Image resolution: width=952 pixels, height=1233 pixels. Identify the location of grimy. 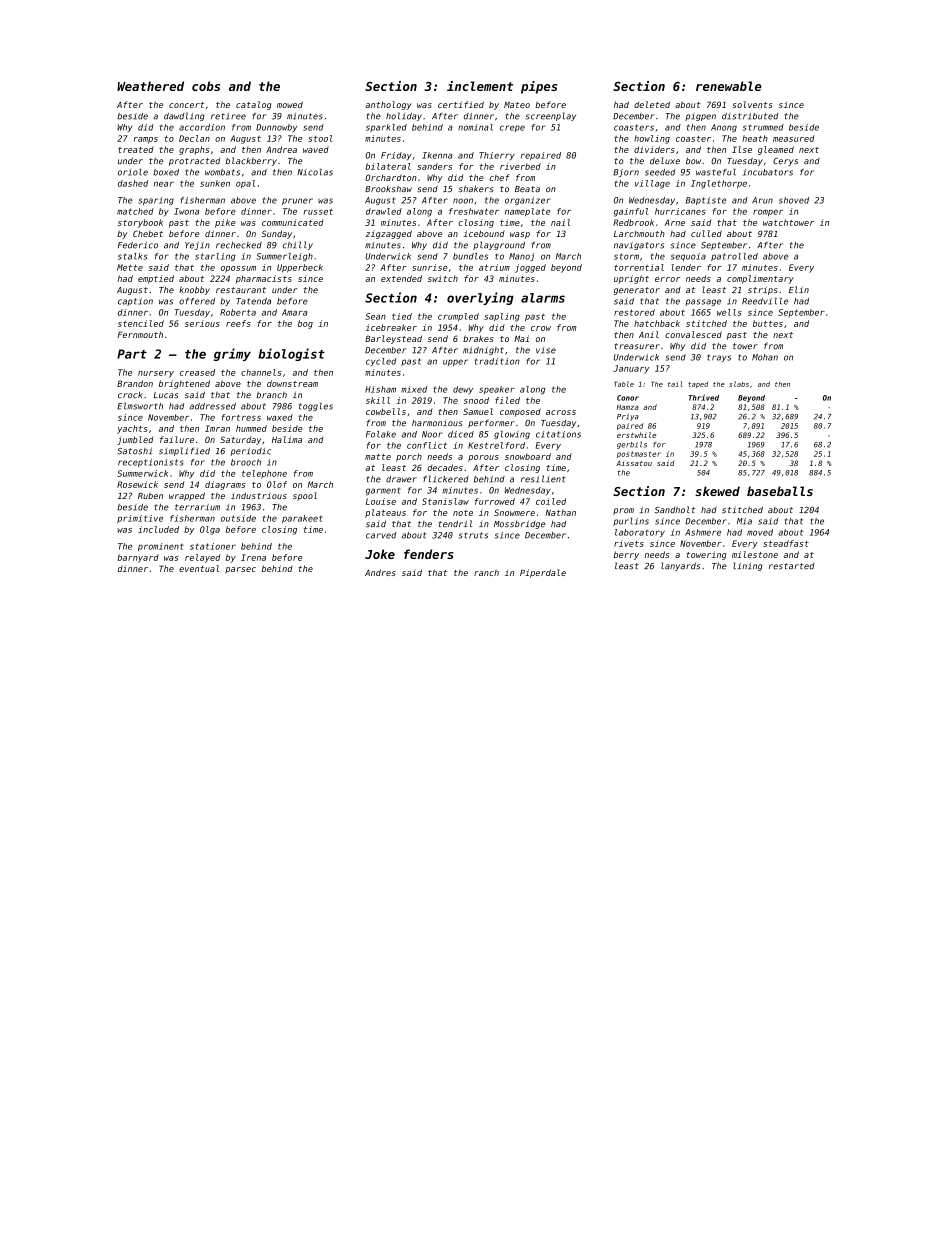
(232, 354).
